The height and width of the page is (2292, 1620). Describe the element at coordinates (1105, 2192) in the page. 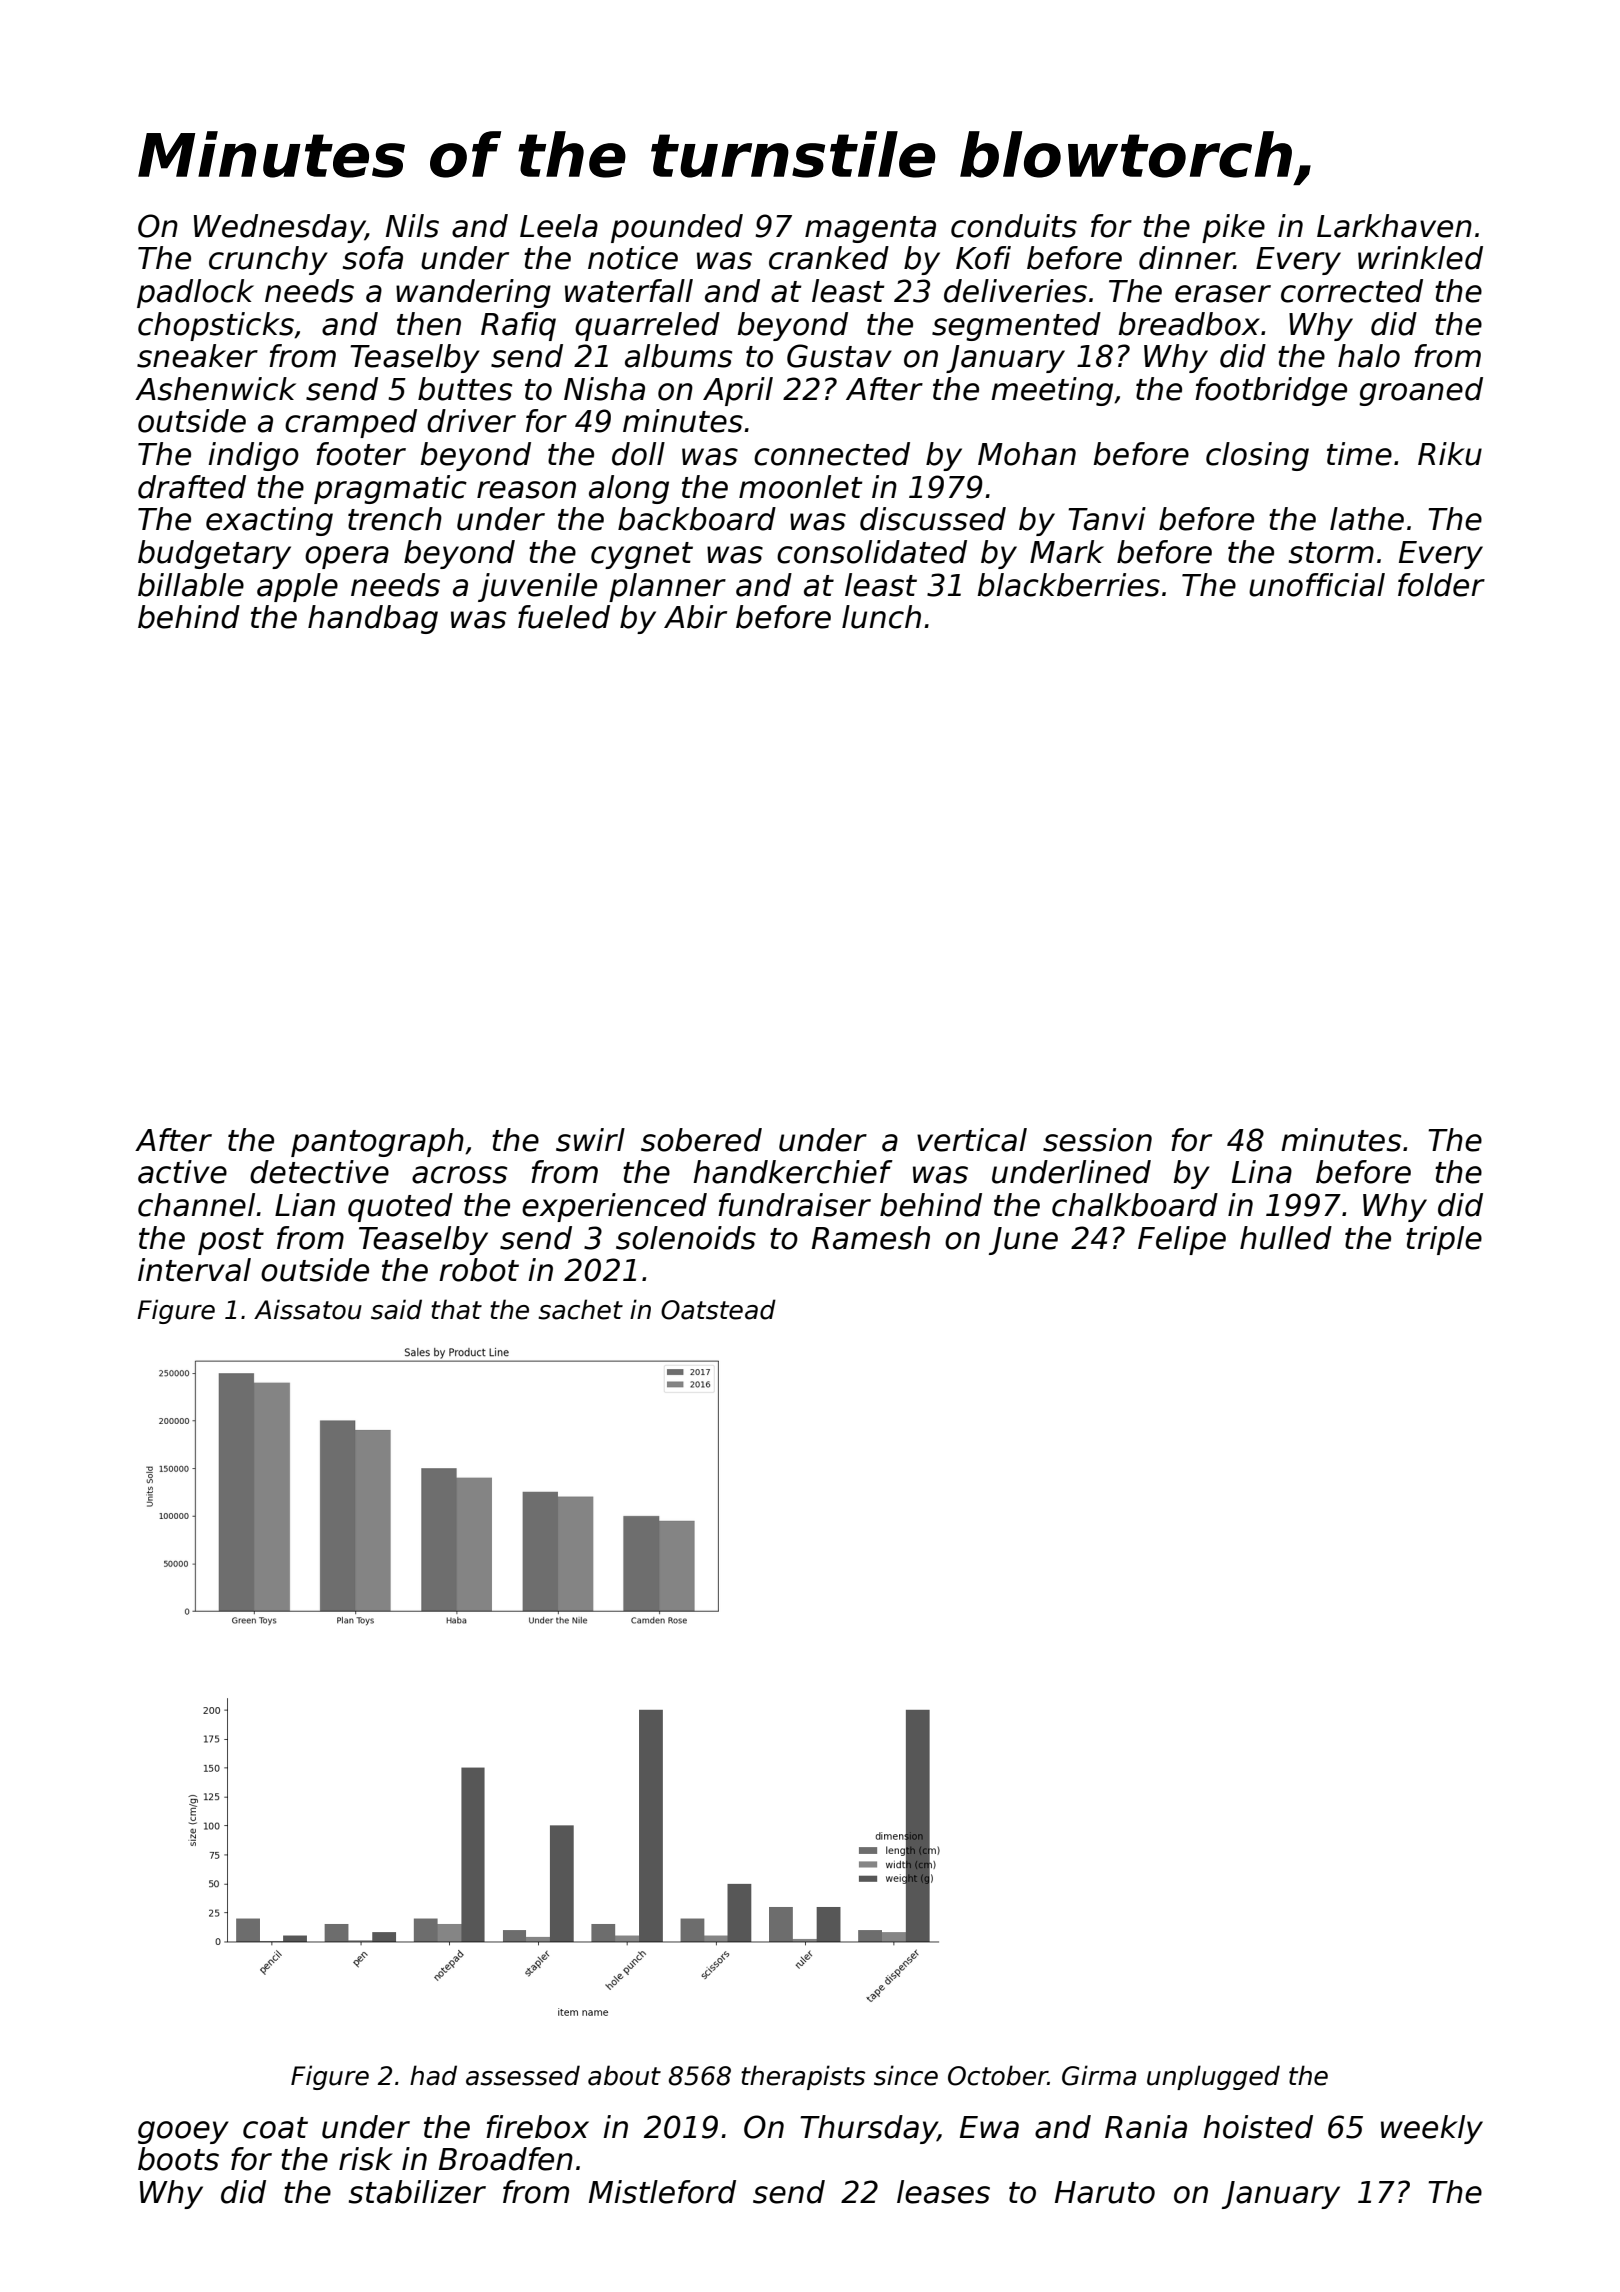

I see `Haruto` at that location.
